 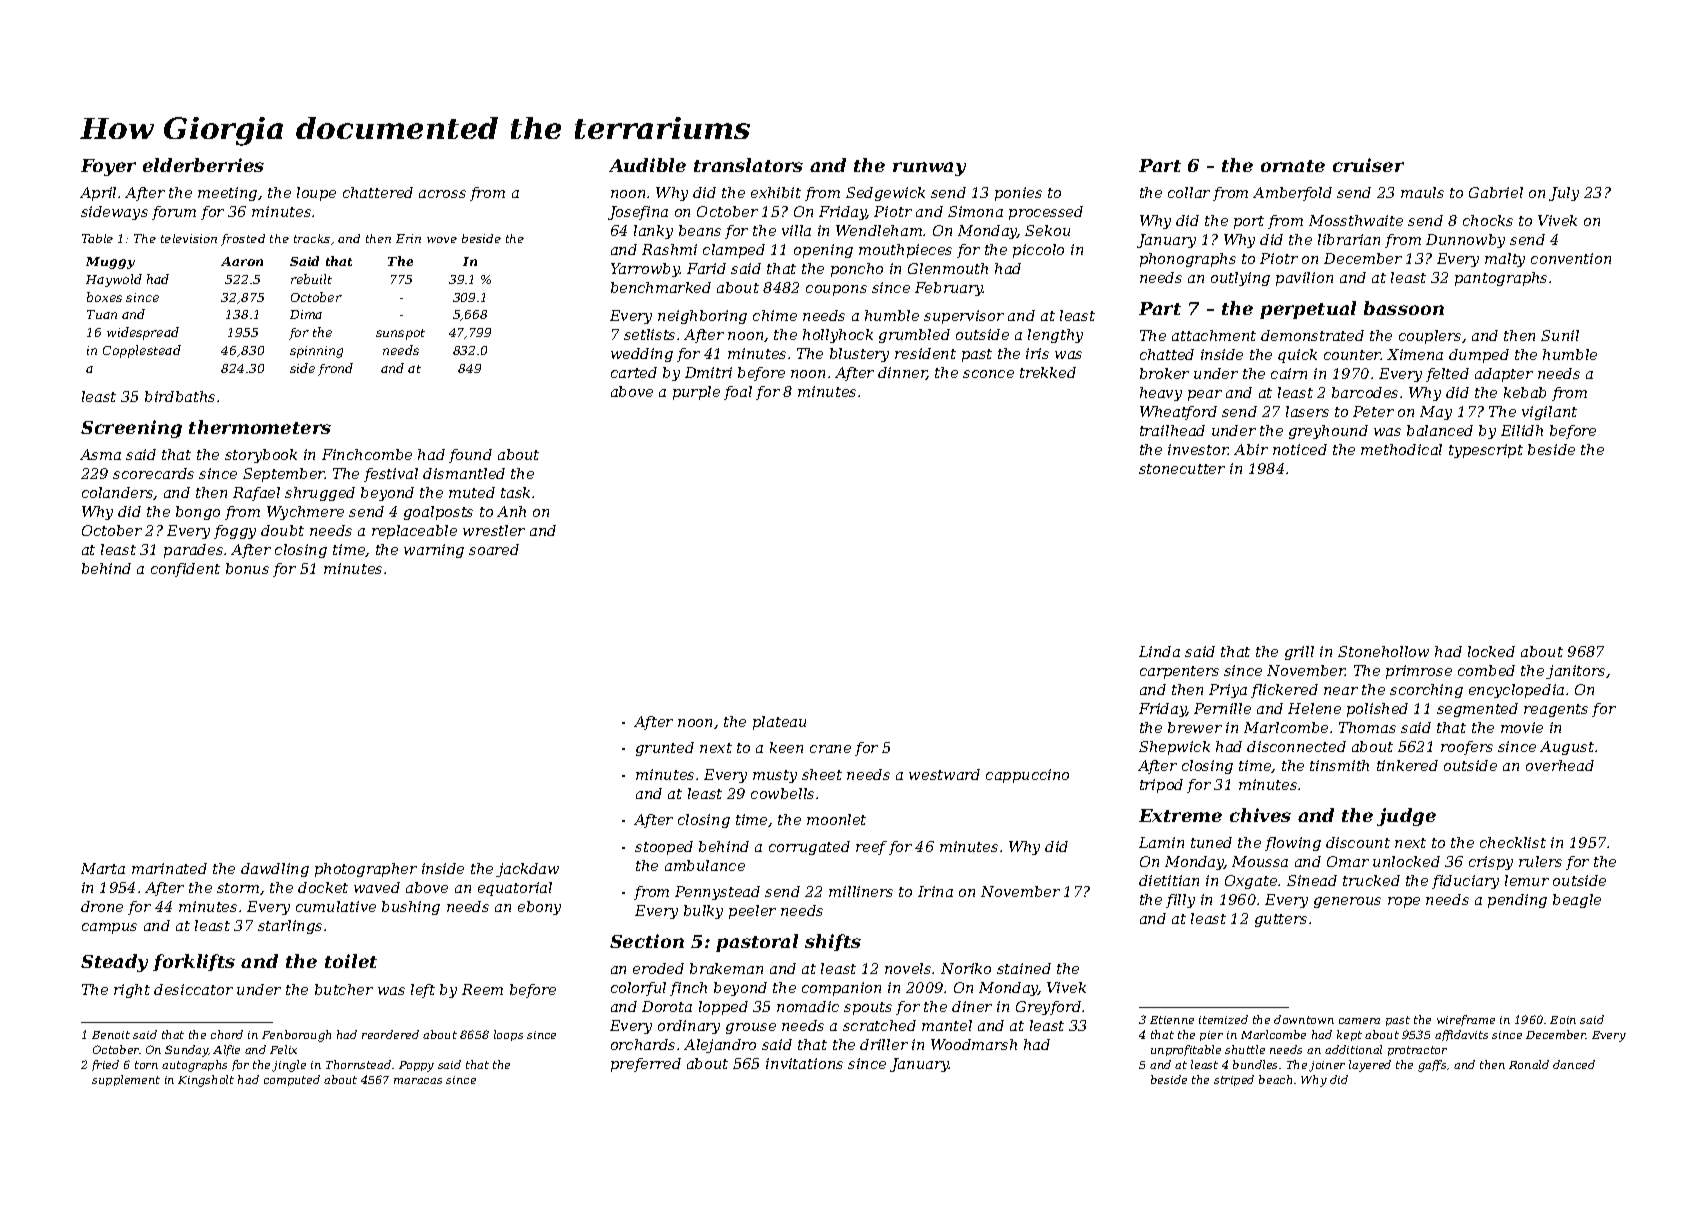 I want to click on photographer, so click(x=366, y=870).
